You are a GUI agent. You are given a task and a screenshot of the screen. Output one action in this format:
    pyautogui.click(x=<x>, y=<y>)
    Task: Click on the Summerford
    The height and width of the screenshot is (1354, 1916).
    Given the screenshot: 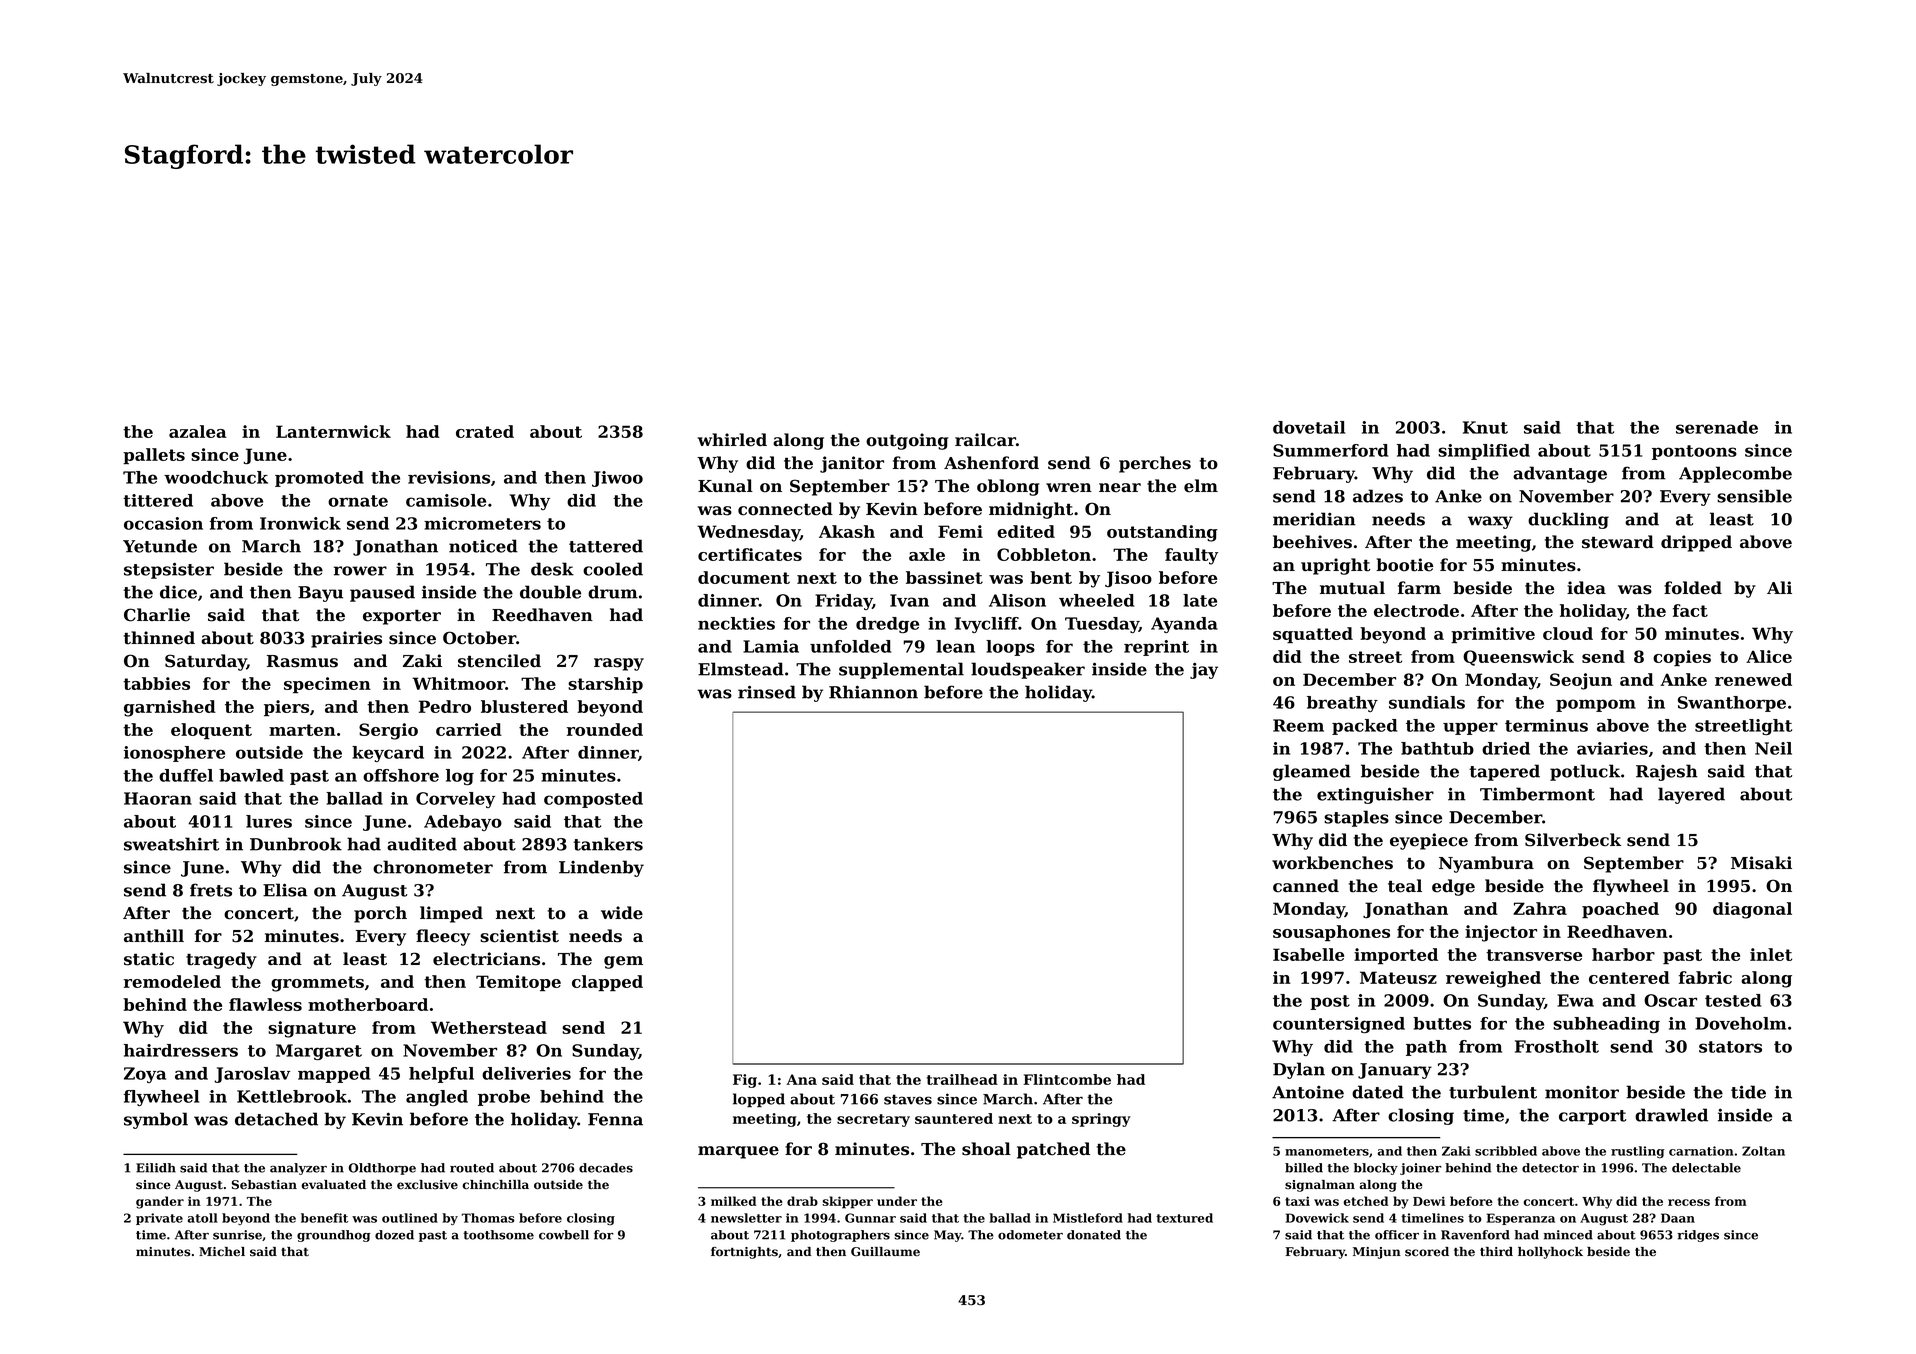 What is the action you would take?
    pyautogui.click(x=1330, y=450)
